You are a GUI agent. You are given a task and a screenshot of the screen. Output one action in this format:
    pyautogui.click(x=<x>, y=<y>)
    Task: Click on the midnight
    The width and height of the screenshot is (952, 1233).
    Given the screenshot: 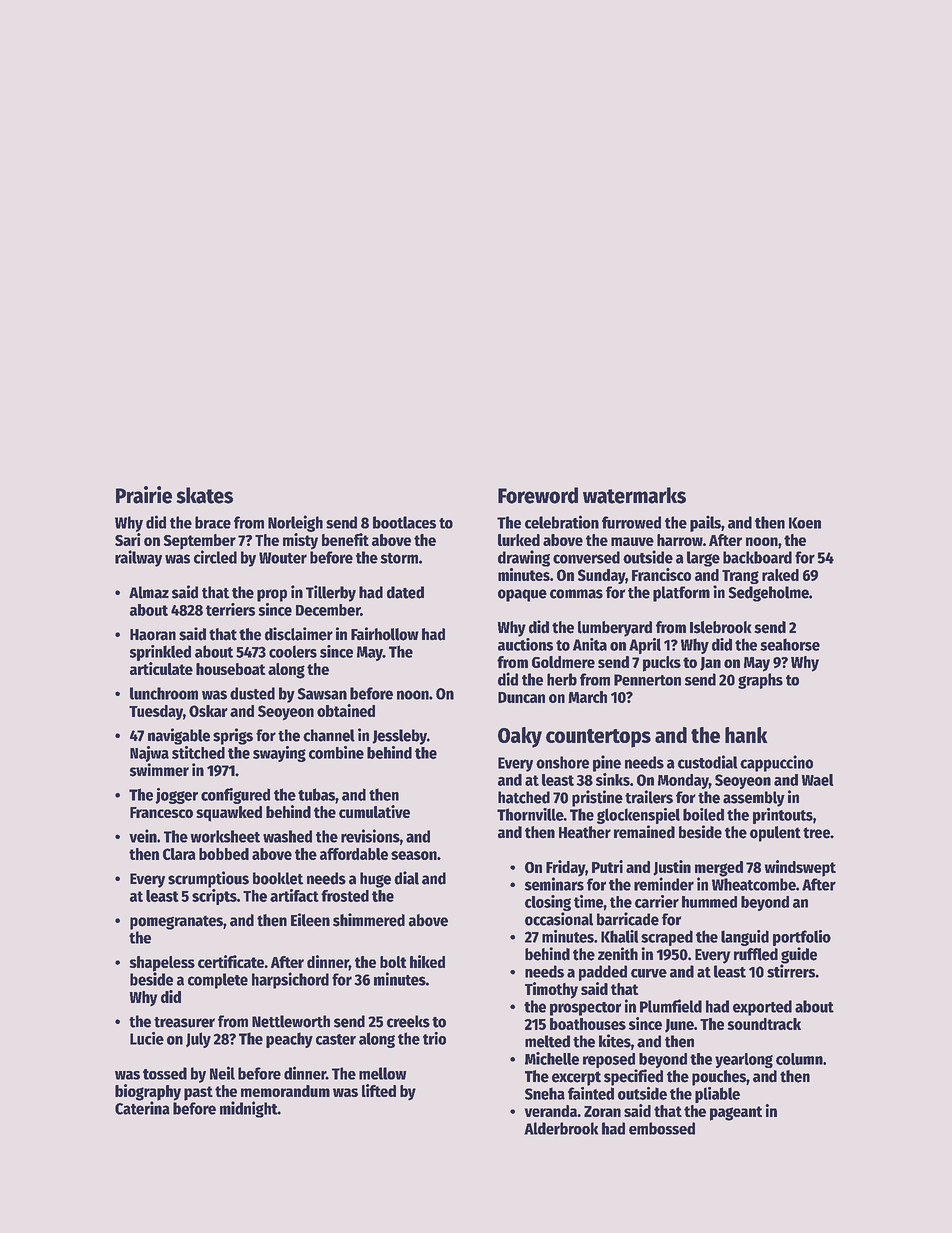 What is the action you would take?
    pyautogui.click(x=249, y=1109)
